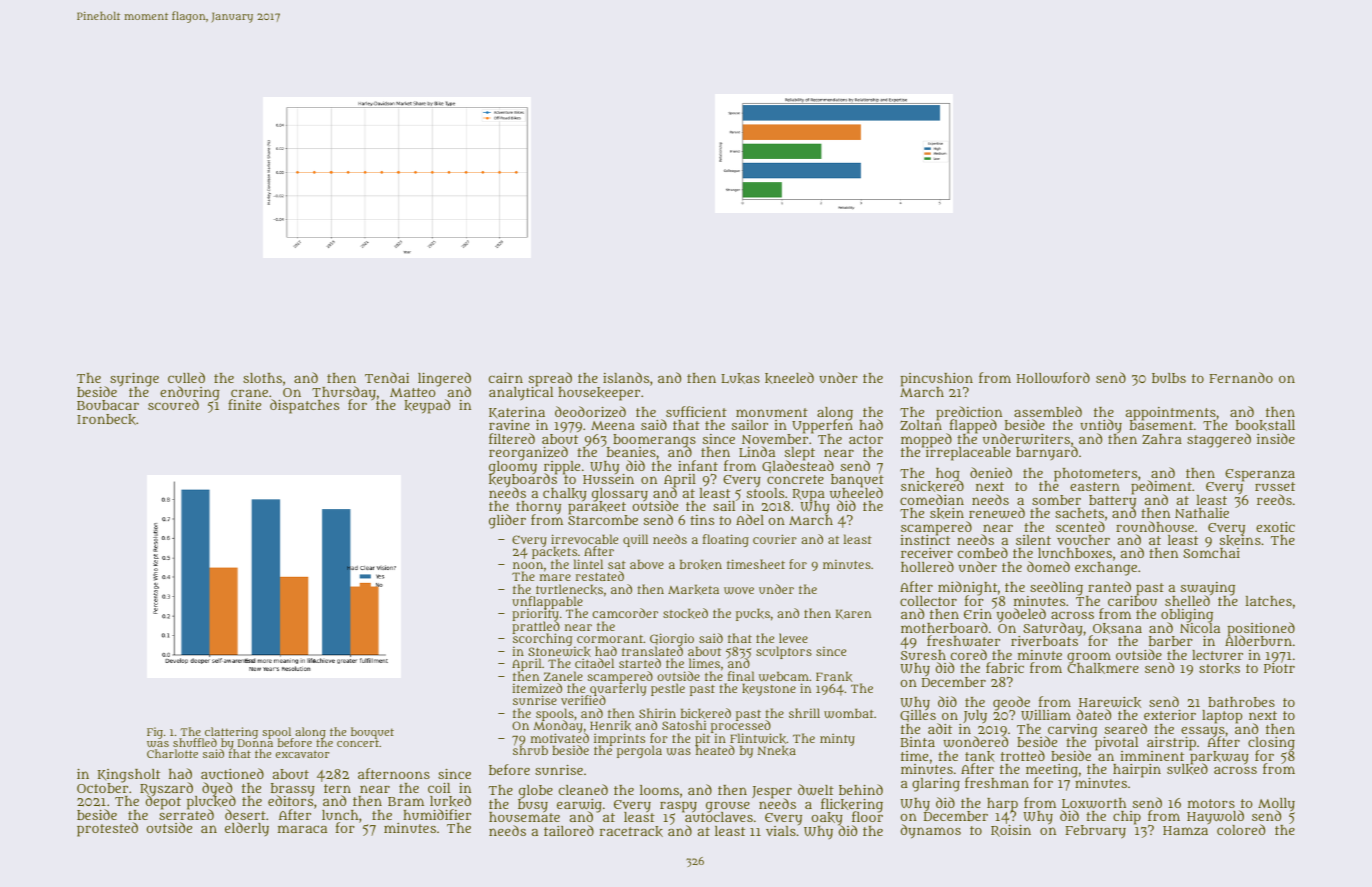 This page has width=1372, height=887. Describe the element at coordinates (569, 830) in the page. I see `tailored` at that location.
